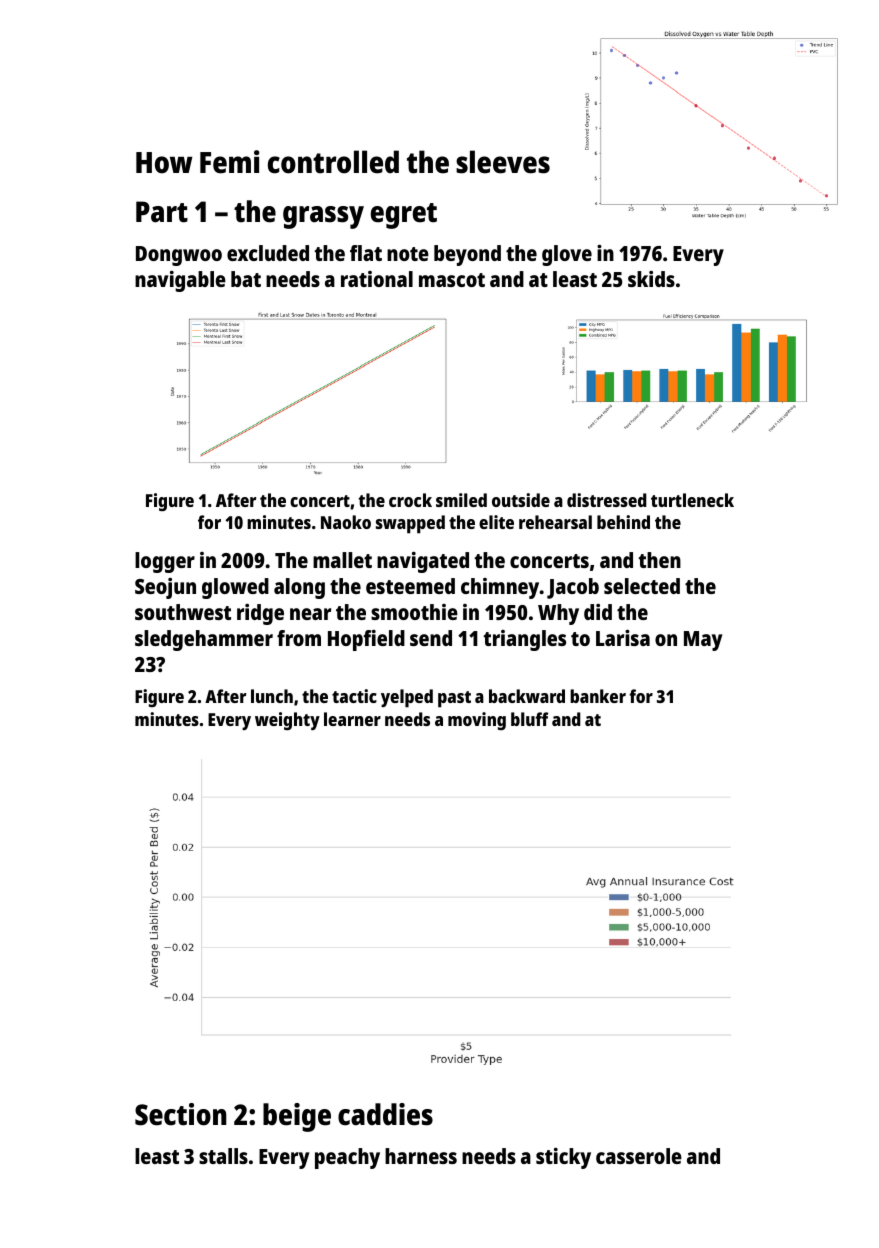 The image size is (879, 1248). What do you see at coordinates (623, 638) in the screenshot?
I see `Larisa` at bounding box center [623, 638].
